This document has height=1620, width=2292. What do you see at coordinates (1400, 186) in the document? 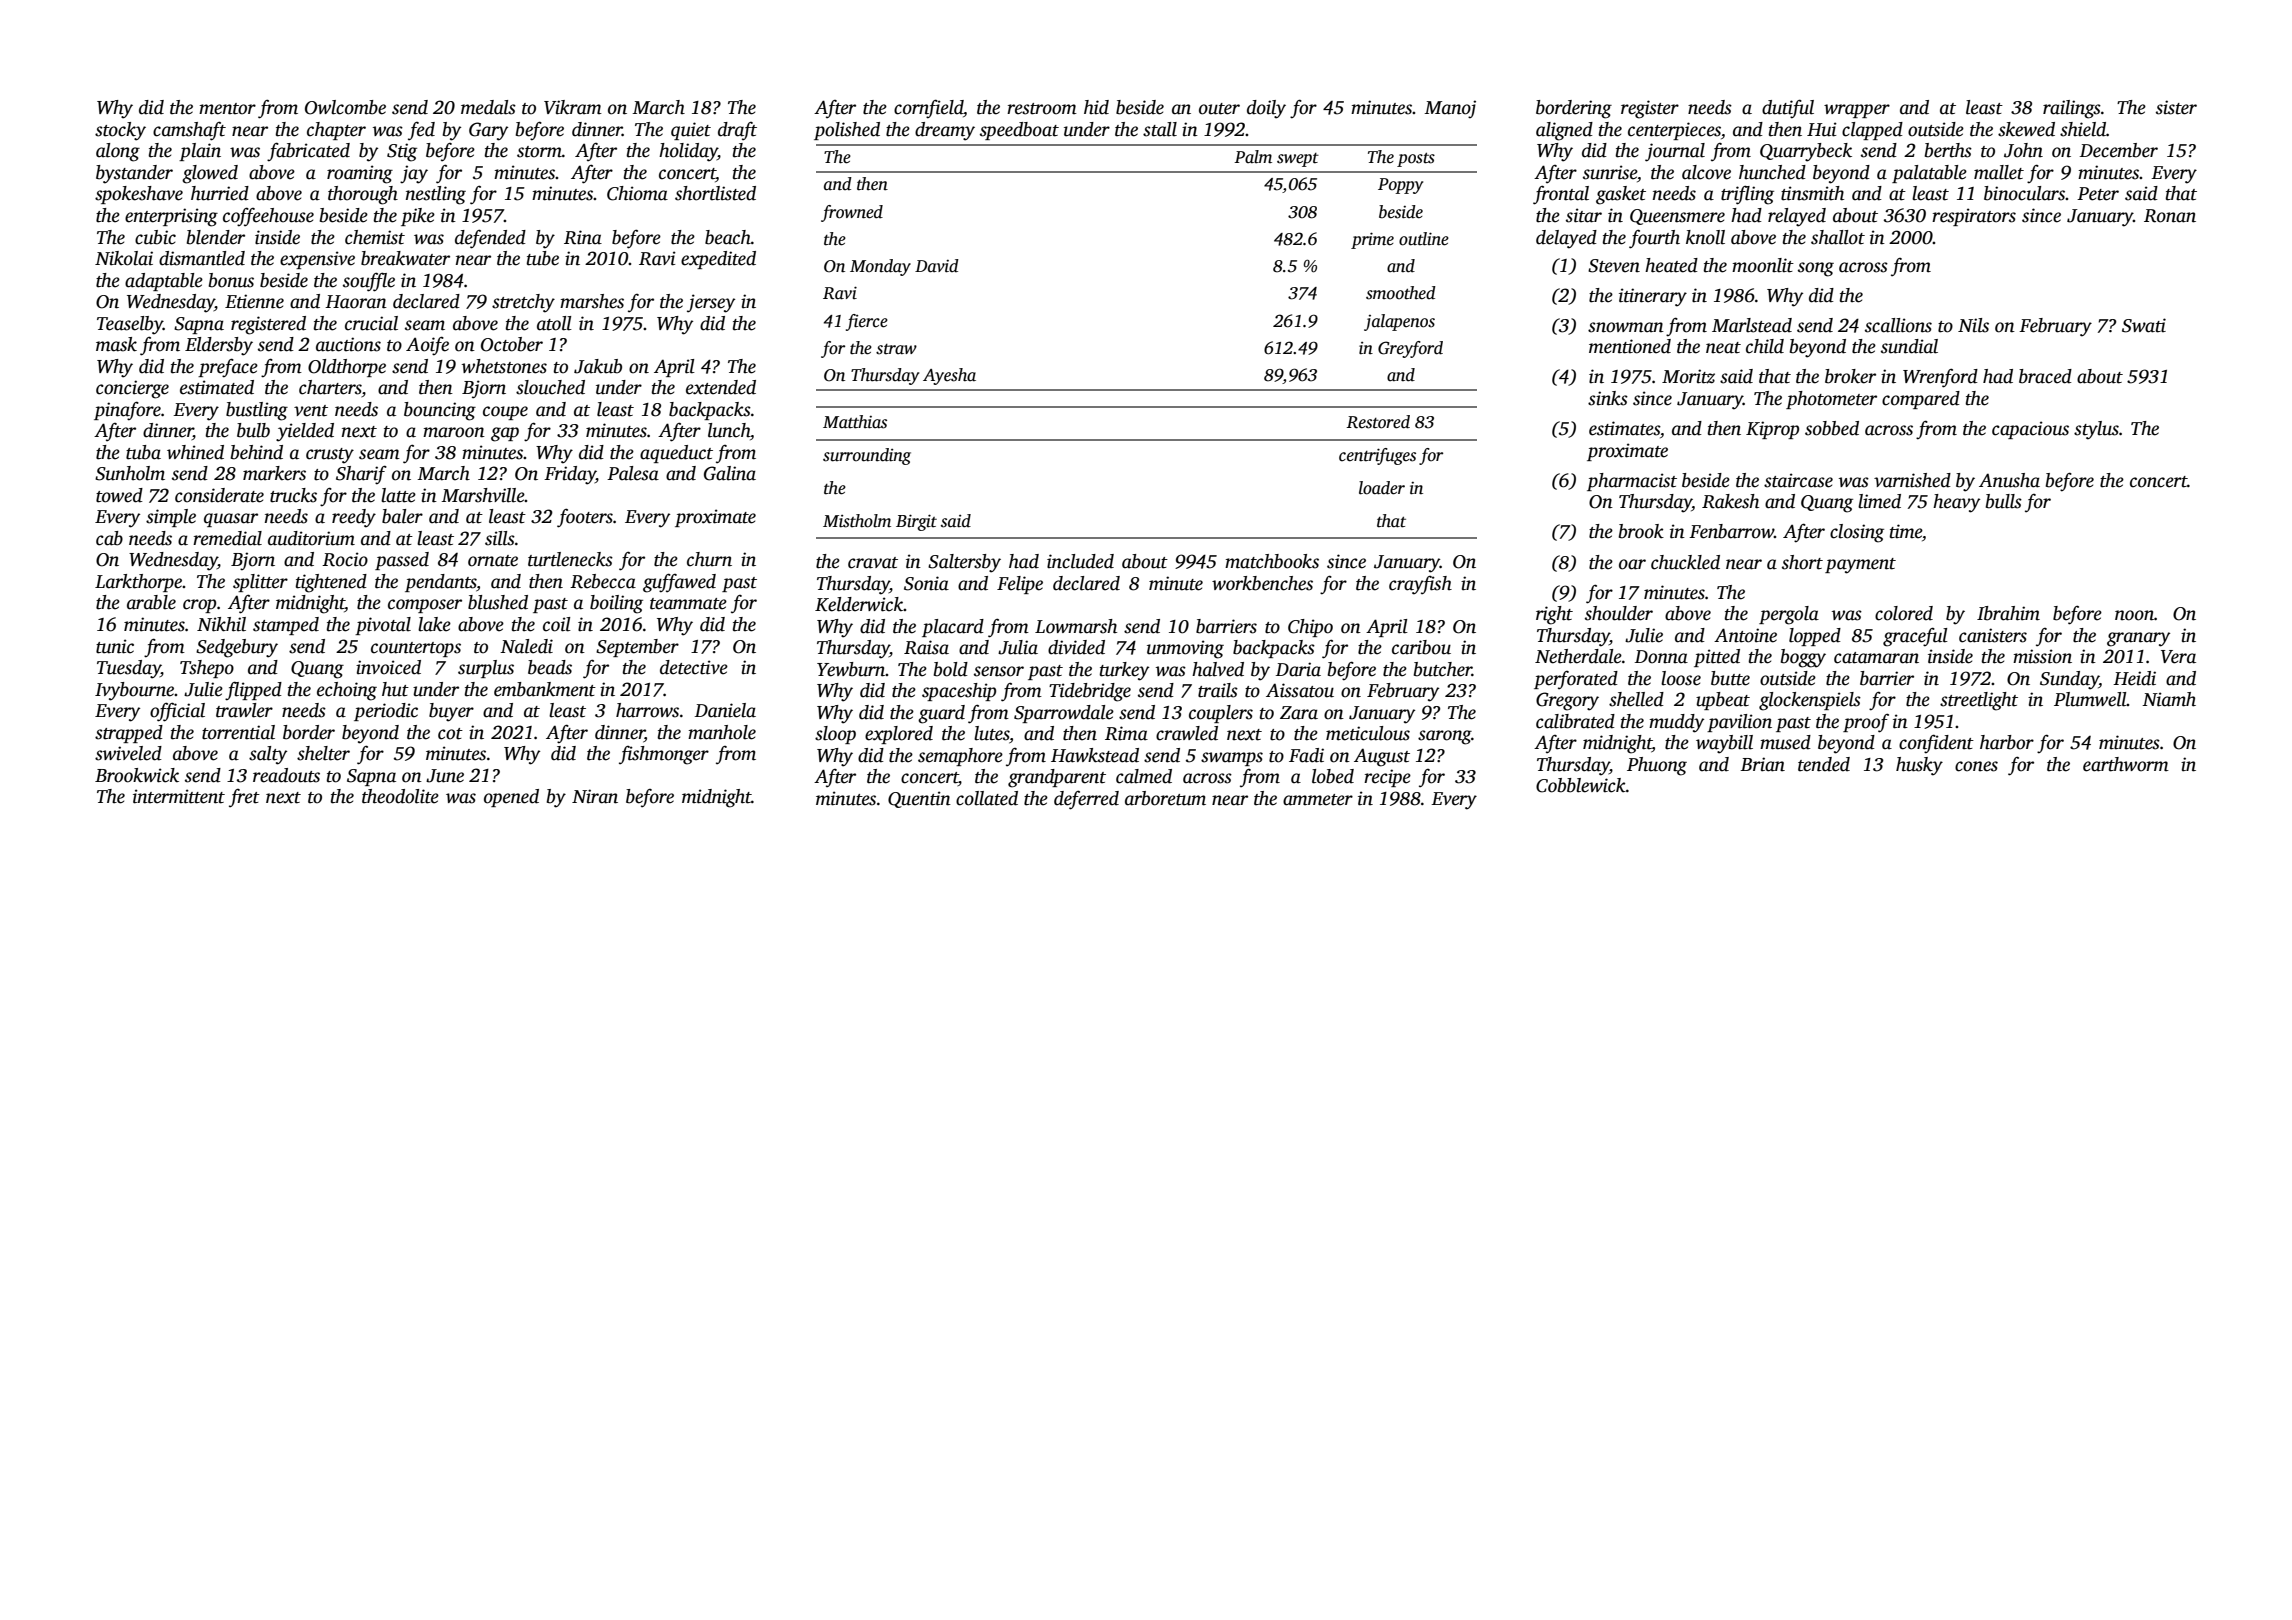
I see `Poppy` at bounding box center [1400, 186].
